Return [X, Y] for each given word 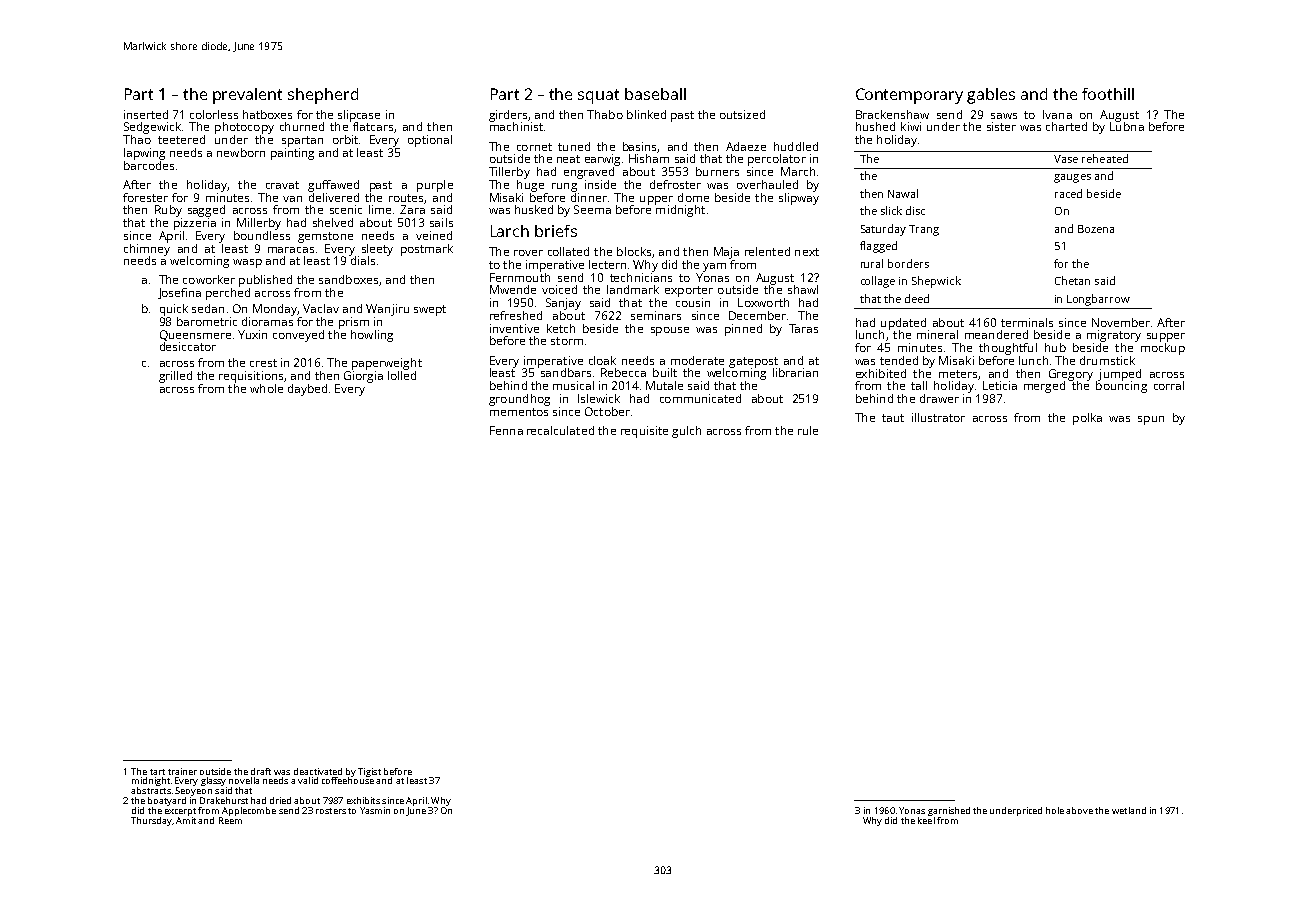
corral [1169, 385]
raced [1068, 193]
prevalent [247, 96]
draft [261, 771]
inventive [514, 328]
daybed [307, 390]
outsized [742, 114]
